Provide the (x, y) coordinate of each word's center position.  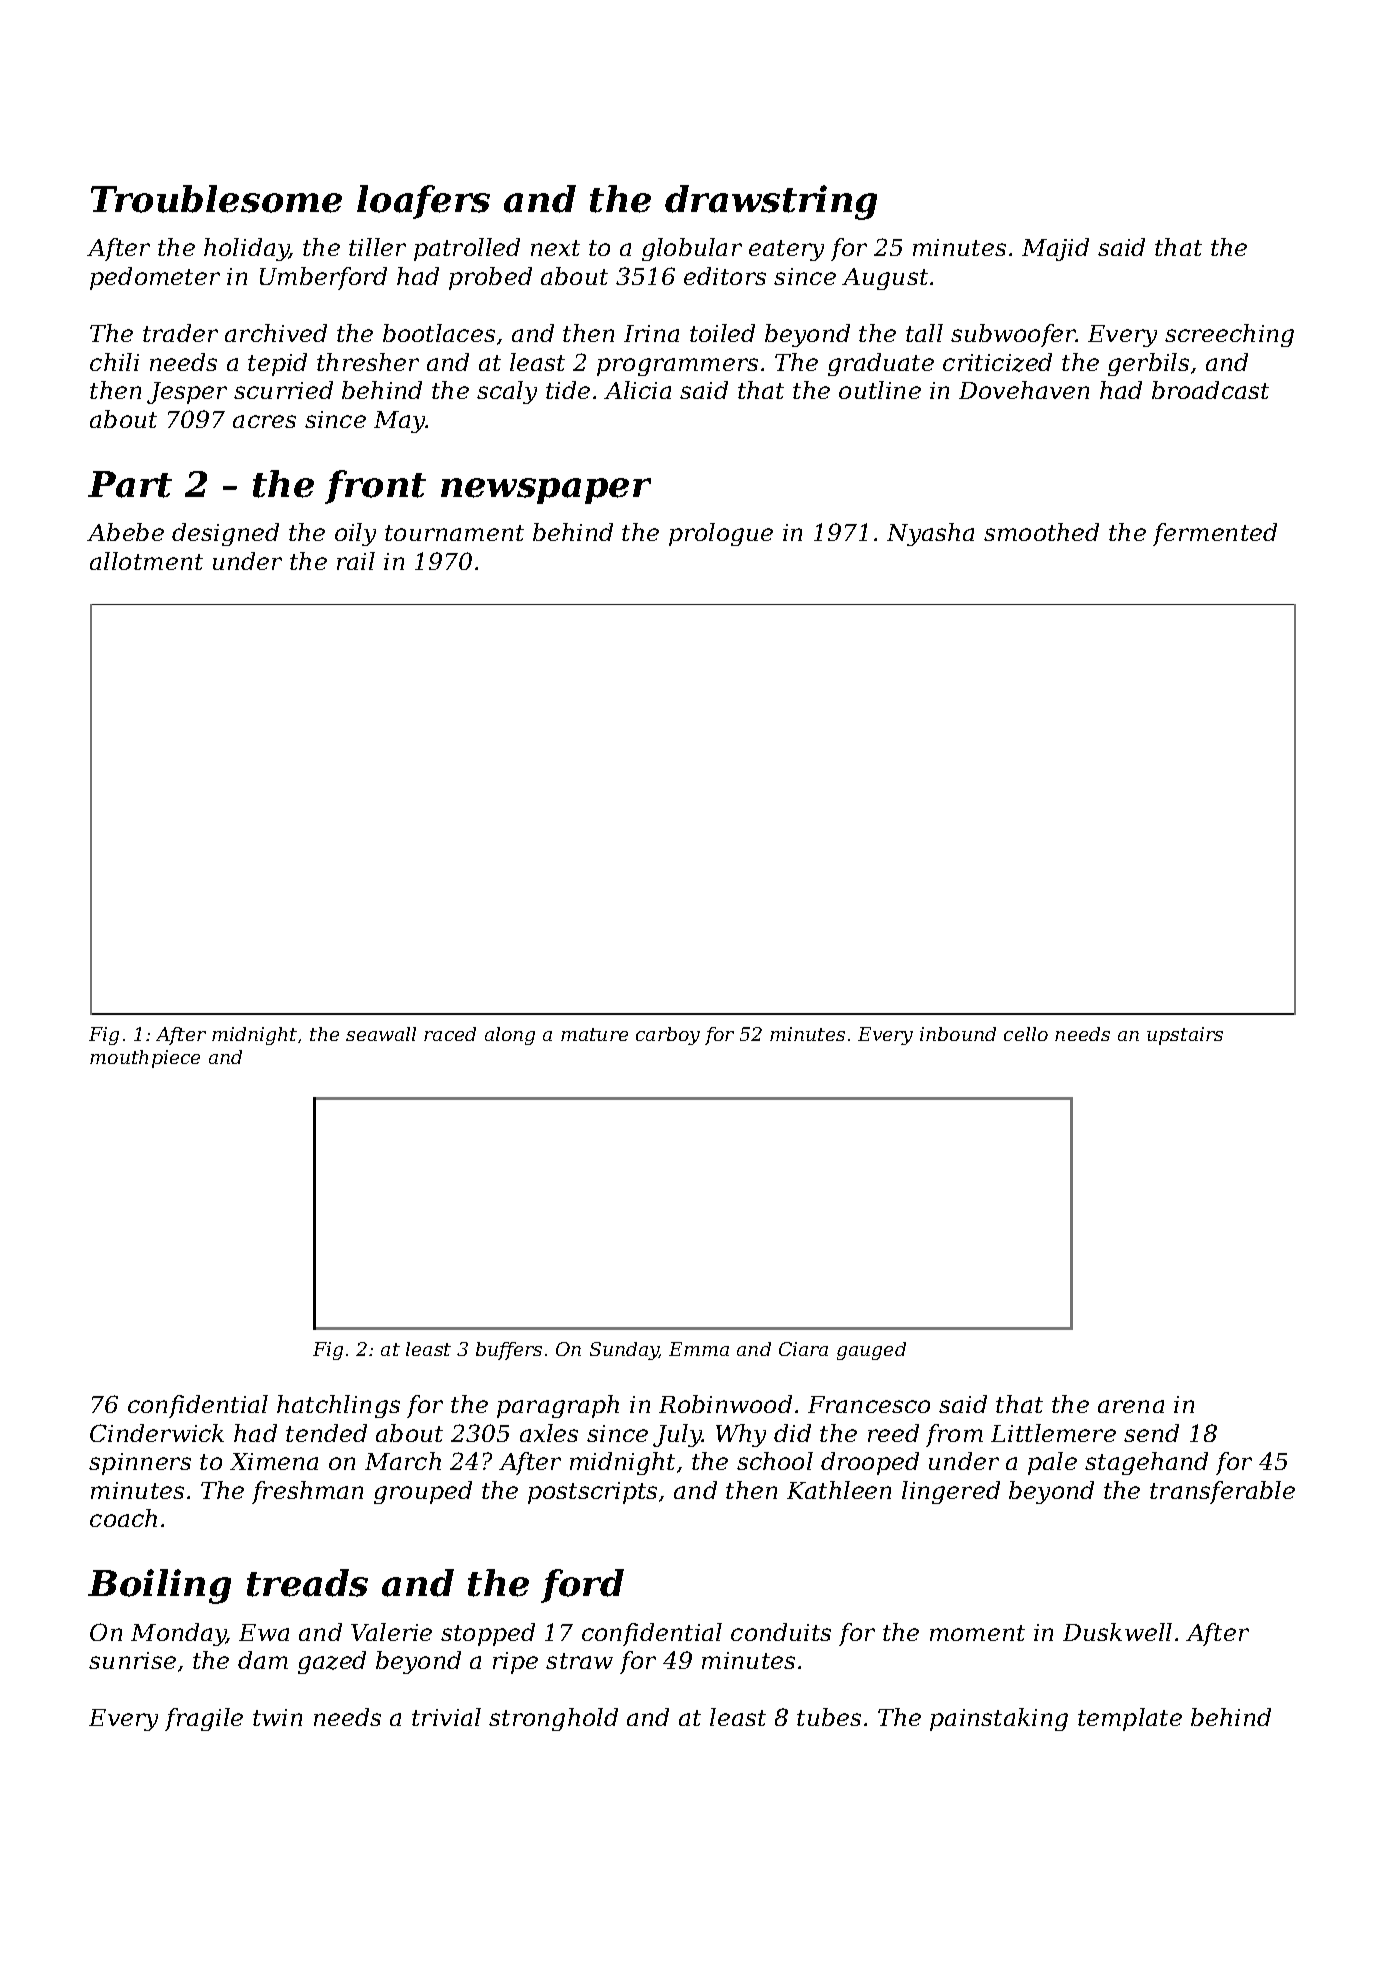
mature (594, 1034)
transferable (1222, 1492)
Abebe (125, 532)
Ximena (274, 1461)
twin (277, 1717)
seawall (381, 1034)
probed (490, 278)
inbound (958, 1034)
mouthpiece (145, 1059)
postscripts (592, 1493)
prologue (721, 534)
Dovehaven (1024, 390)
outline (880, 390)
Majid (1055, 249)
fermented (1215, 534)
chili (114, 362)
